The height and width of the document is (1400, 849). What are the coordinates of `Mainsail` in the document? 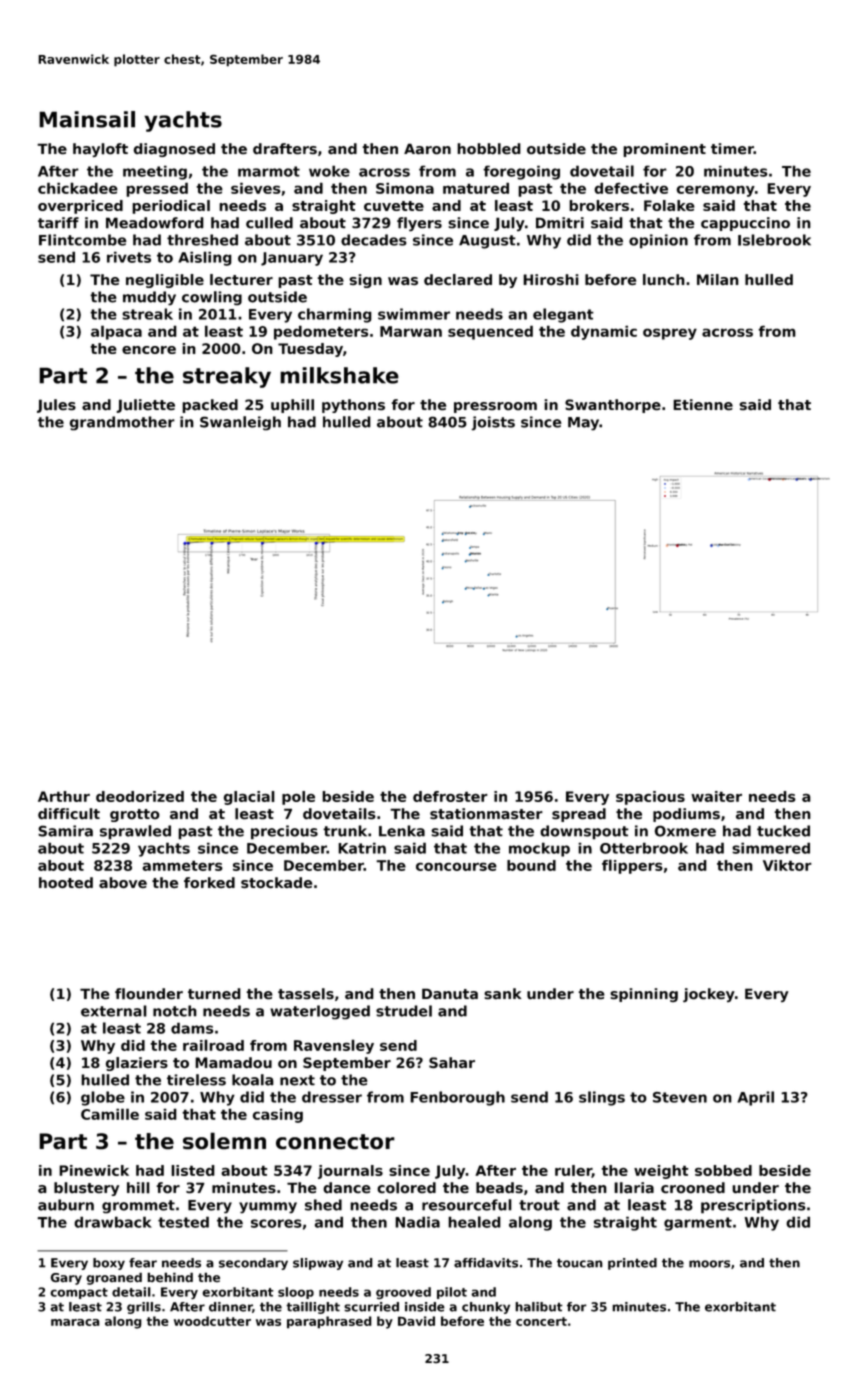 It's located at (87, 119).
